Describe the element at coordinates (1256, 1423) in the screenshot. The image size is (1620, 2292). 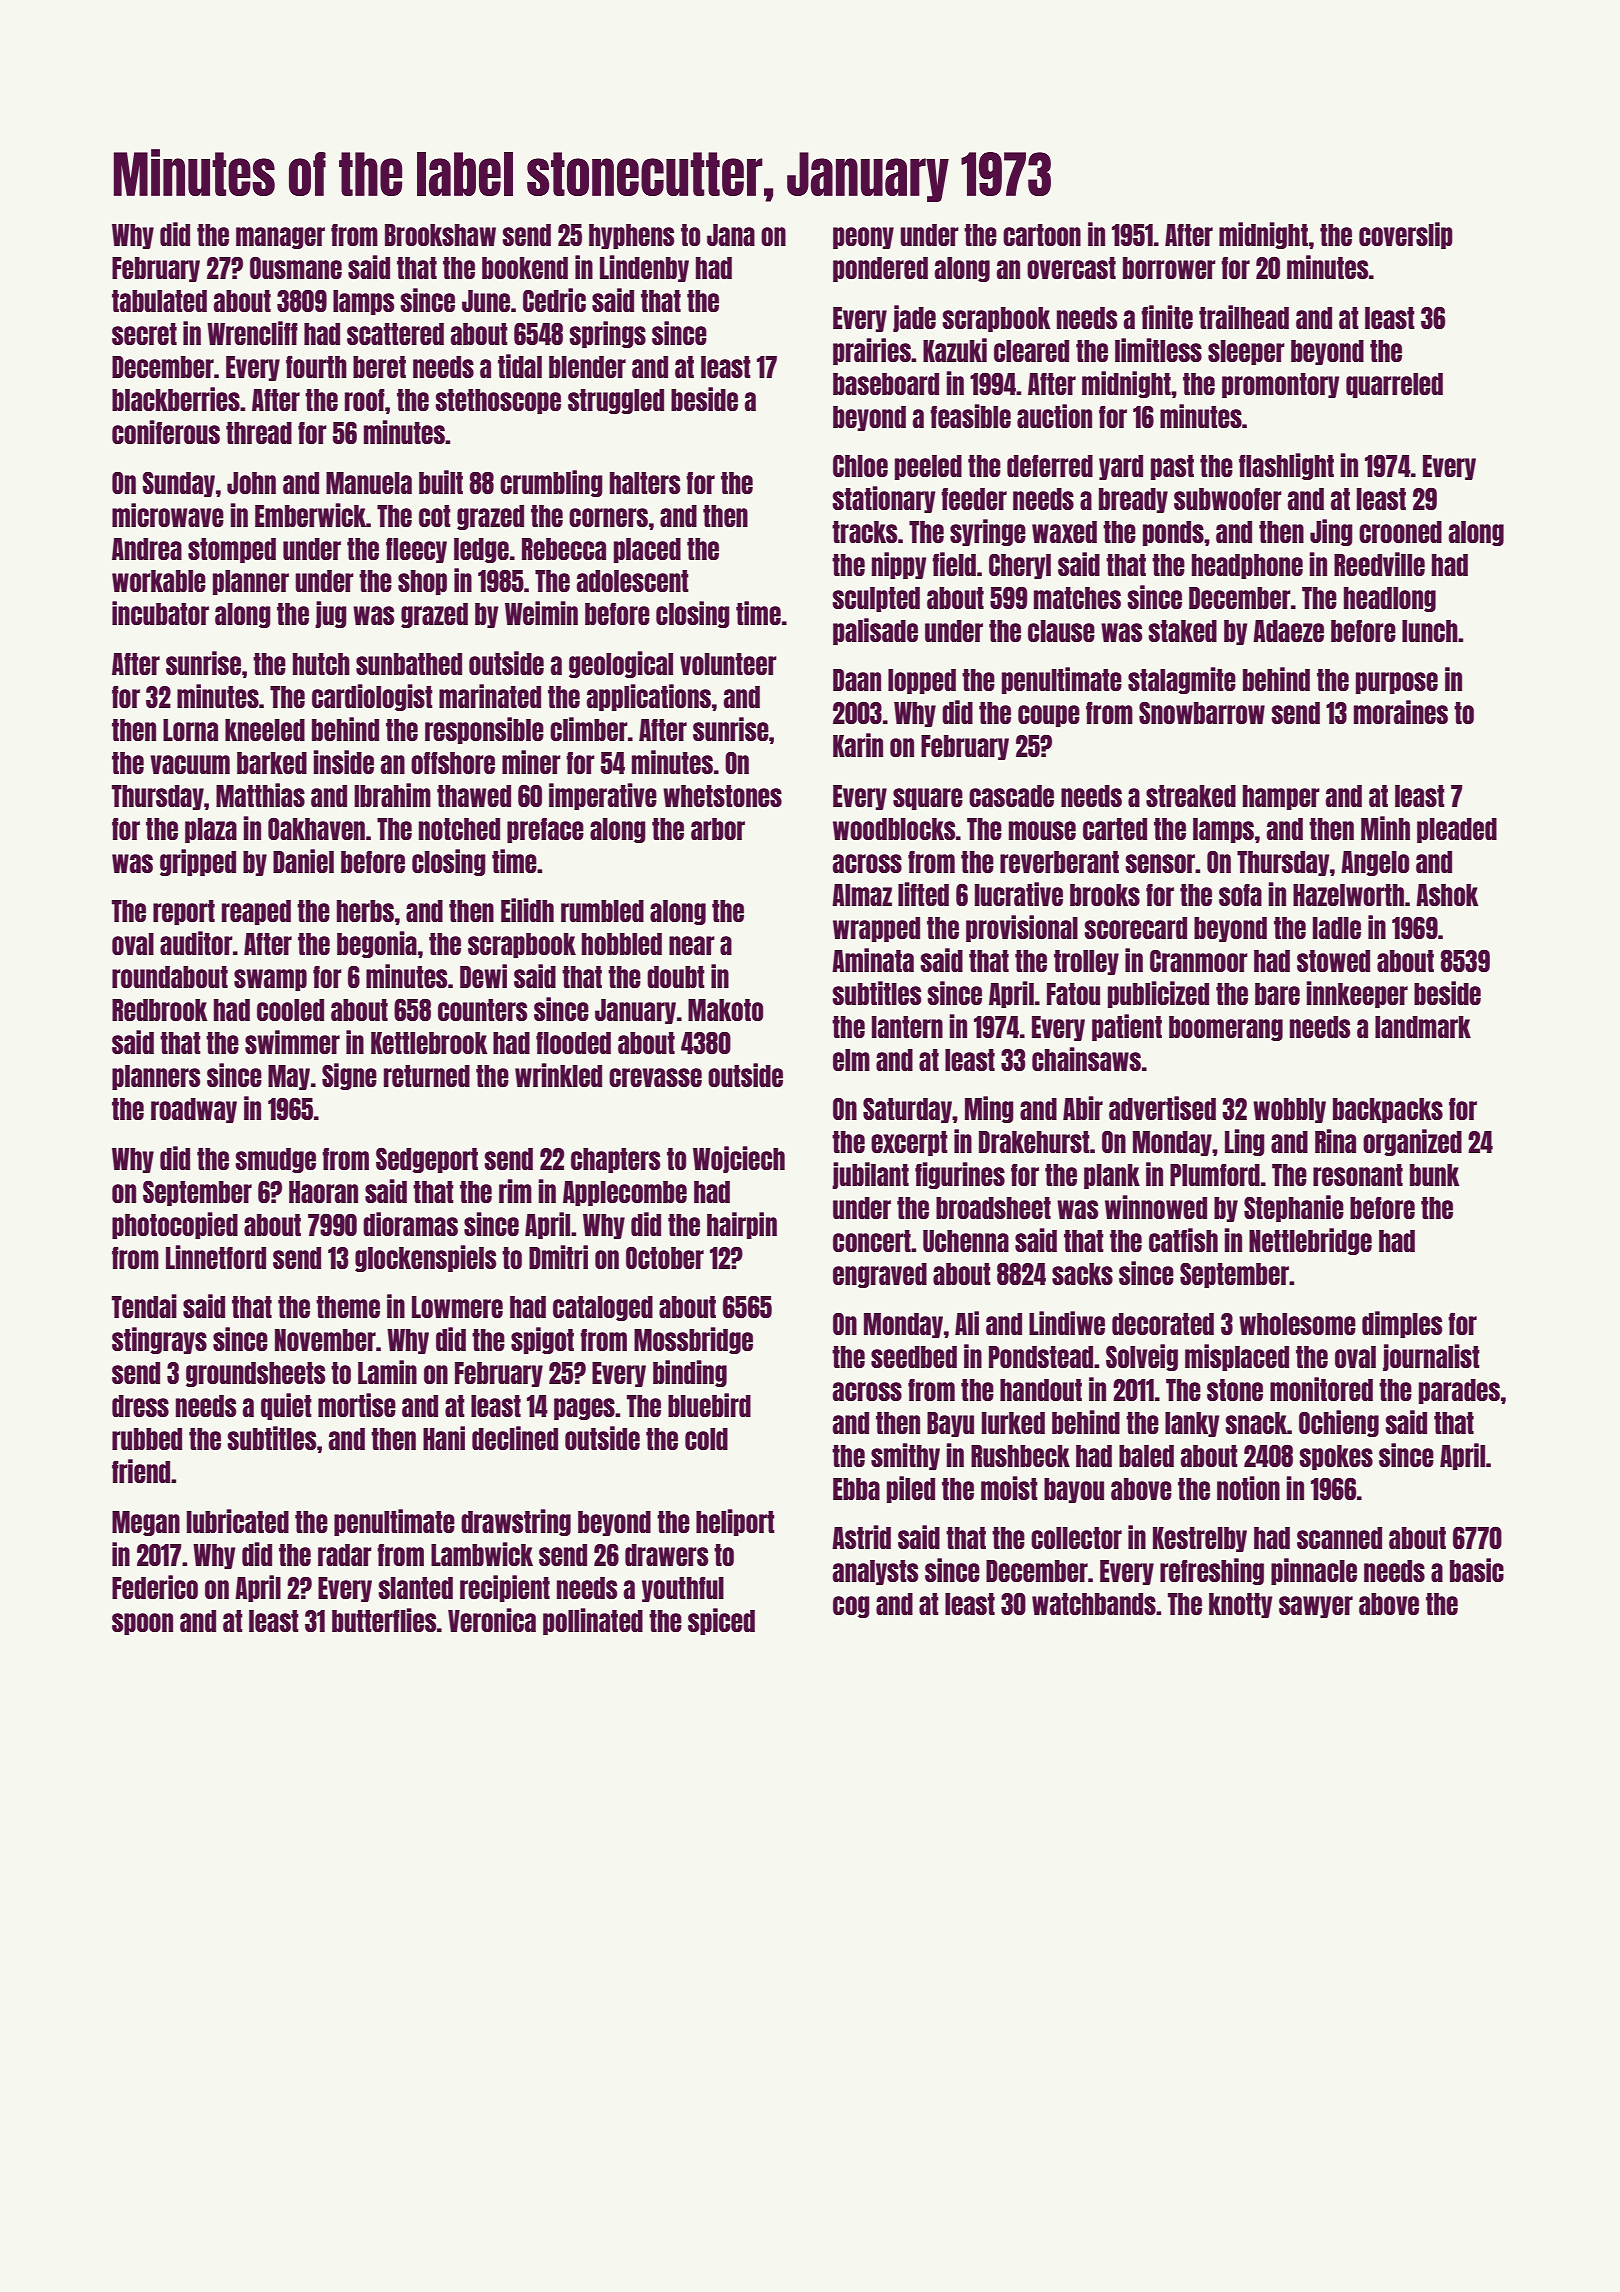
I see `snack` at that location.
